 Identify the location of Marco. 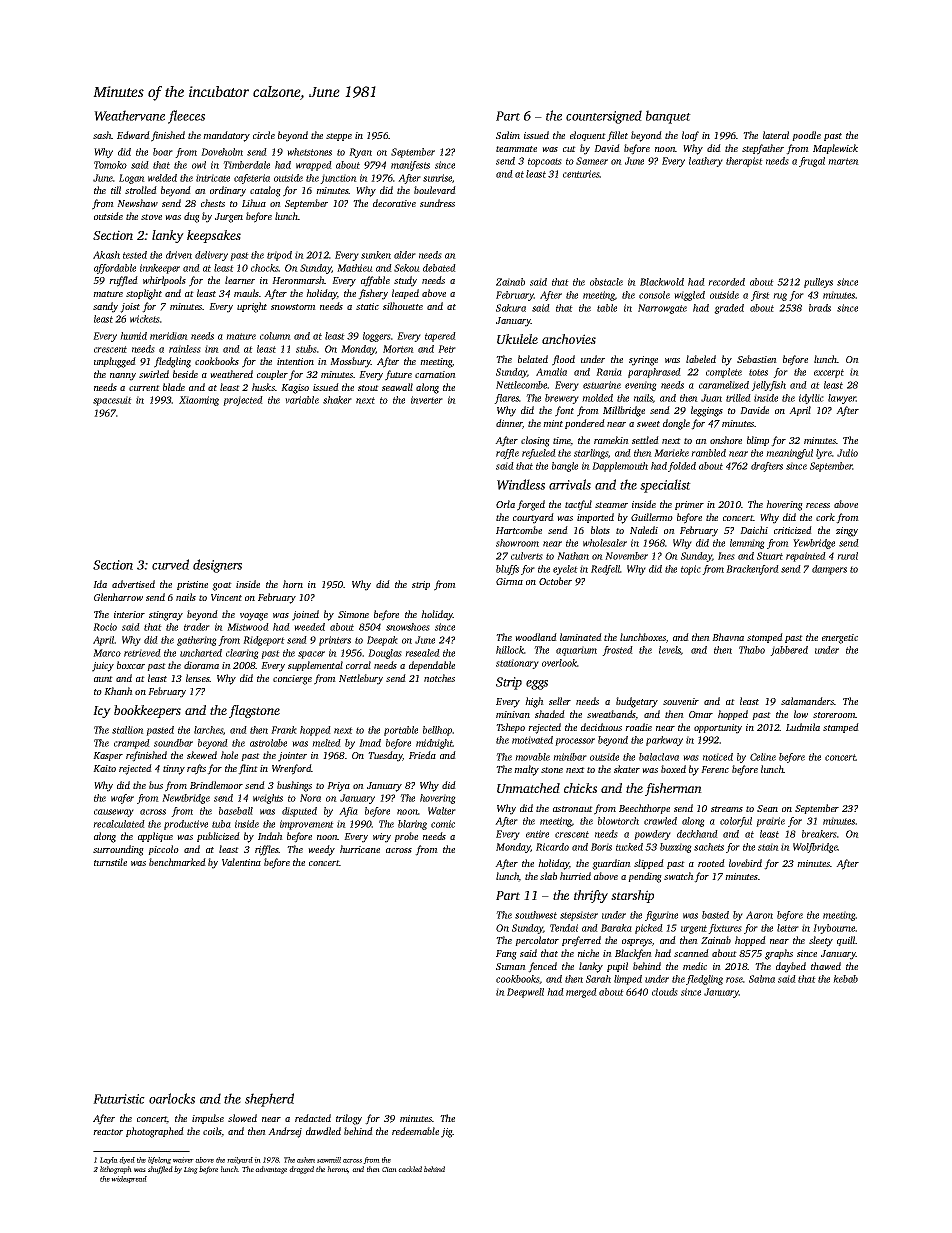
(107, 653).
